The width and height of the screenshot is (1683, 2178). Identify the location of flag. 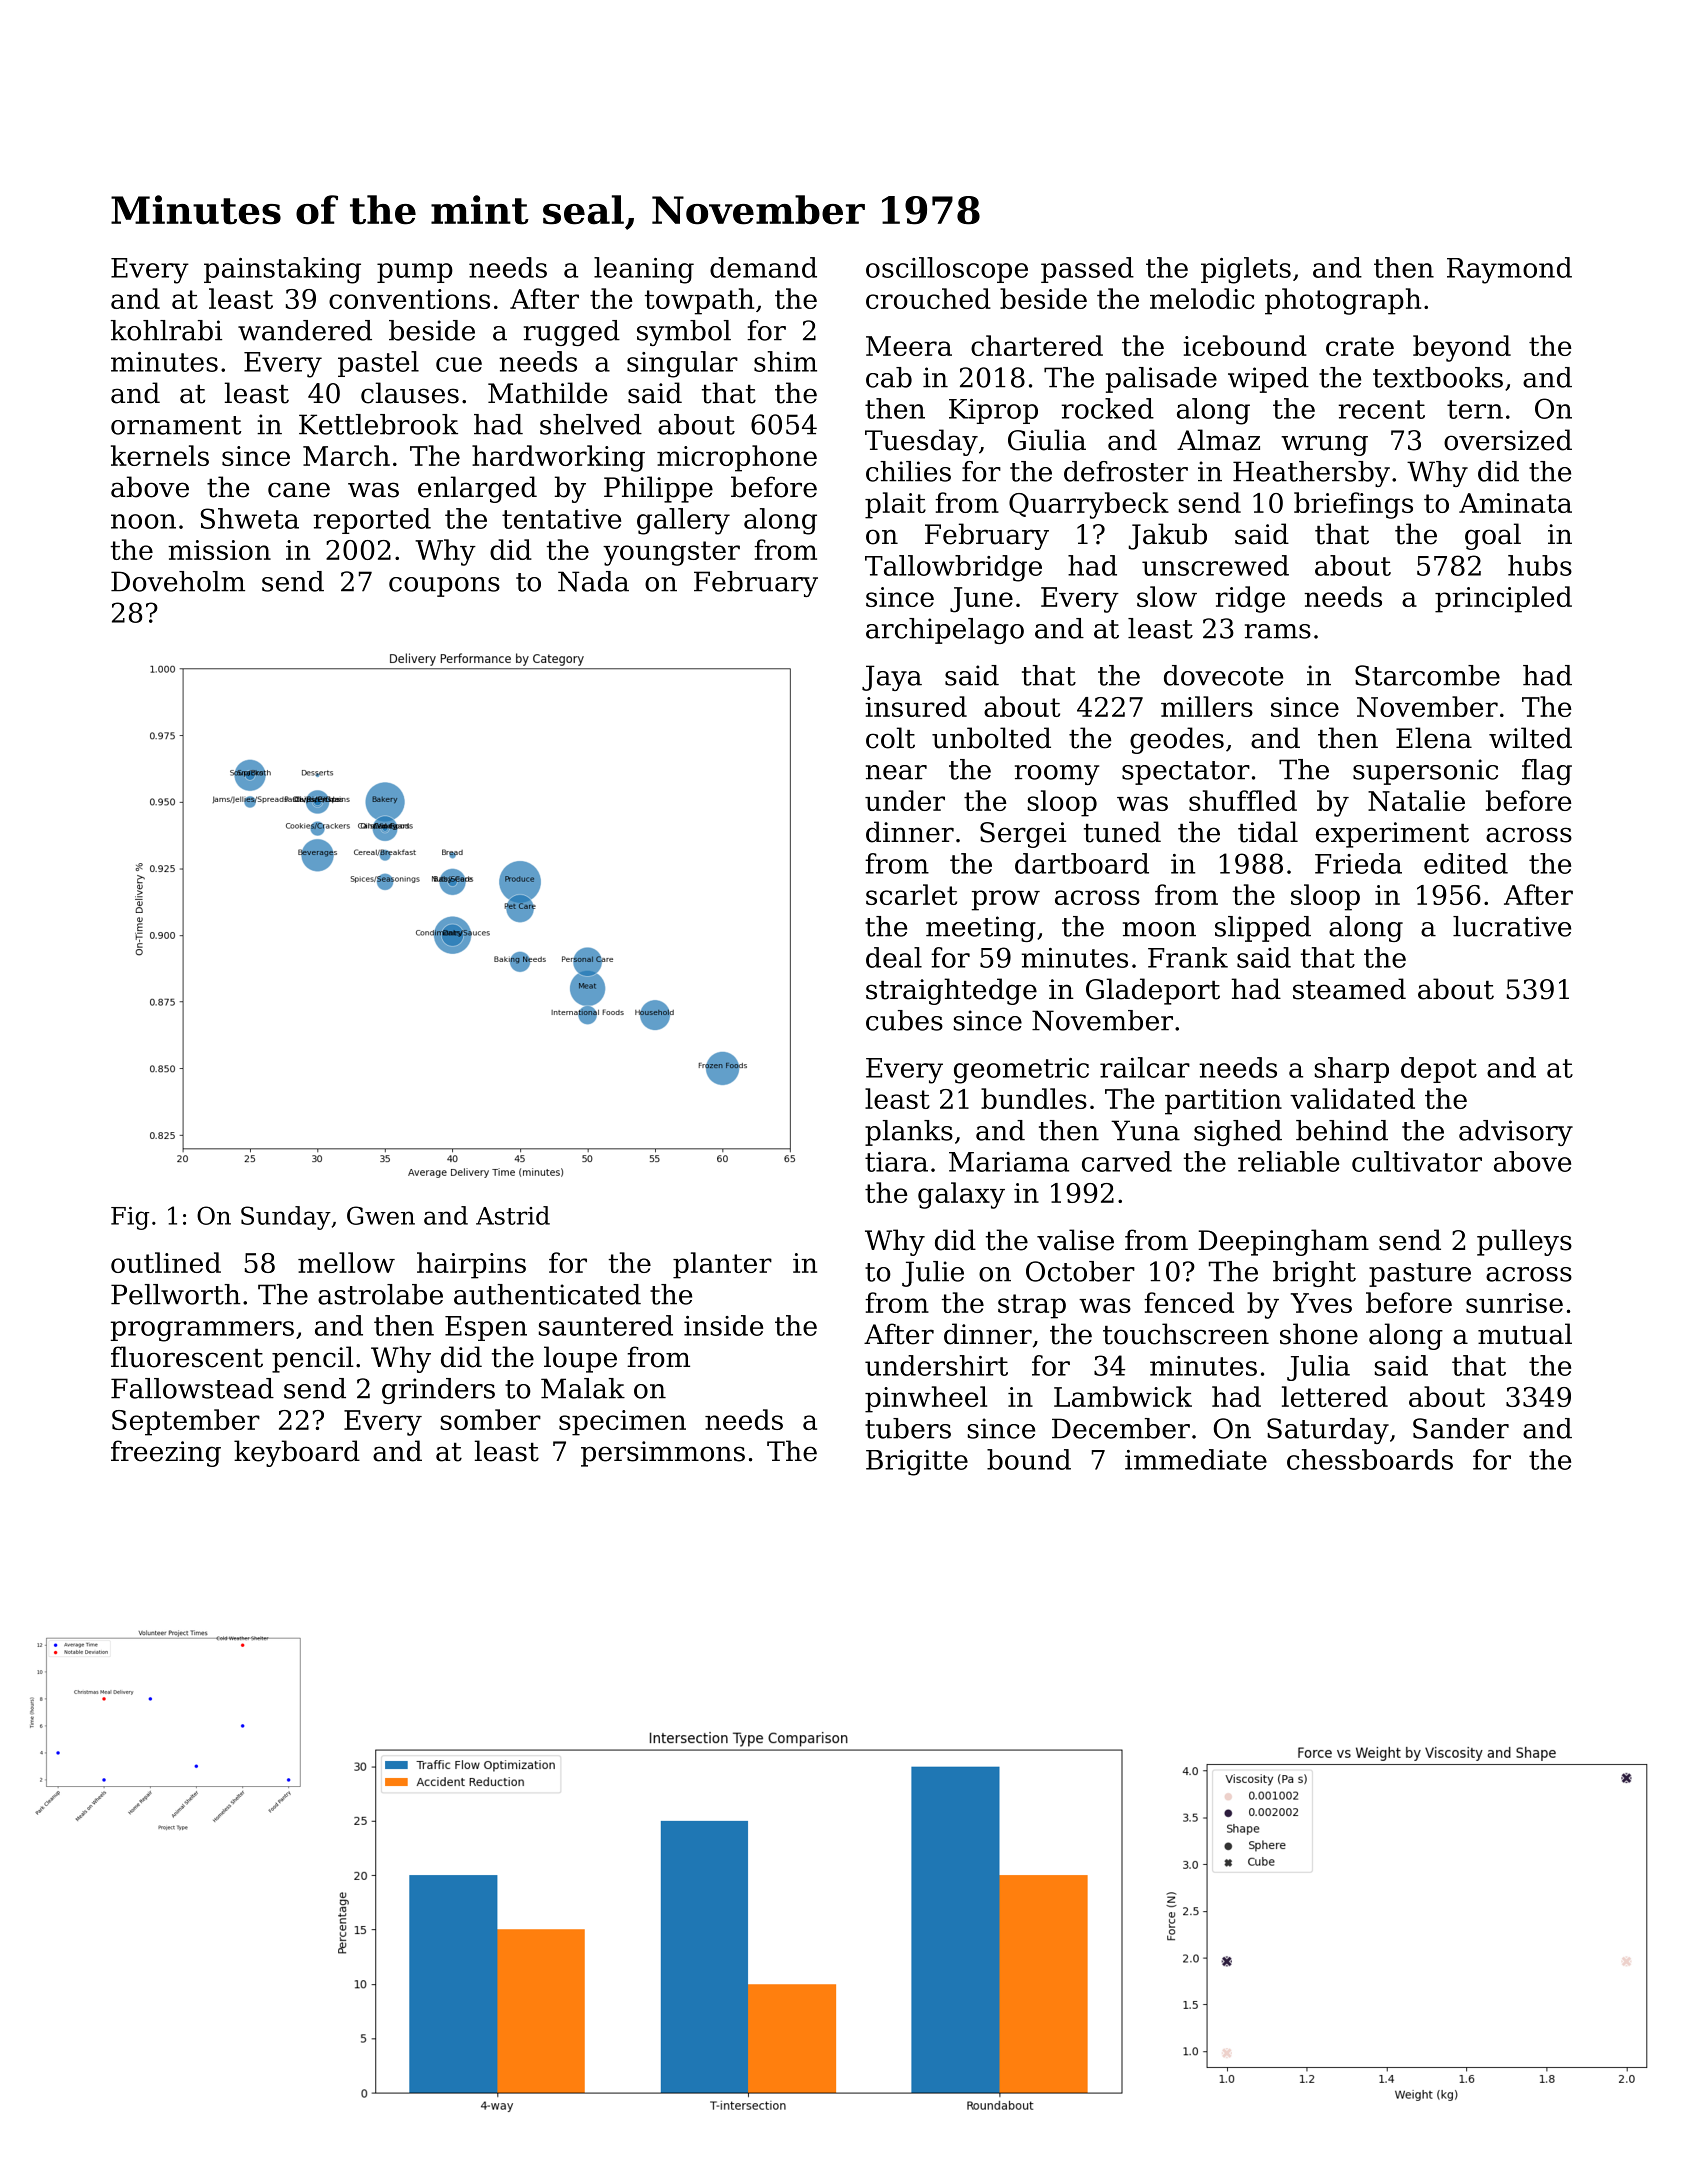
(1547, 772).
